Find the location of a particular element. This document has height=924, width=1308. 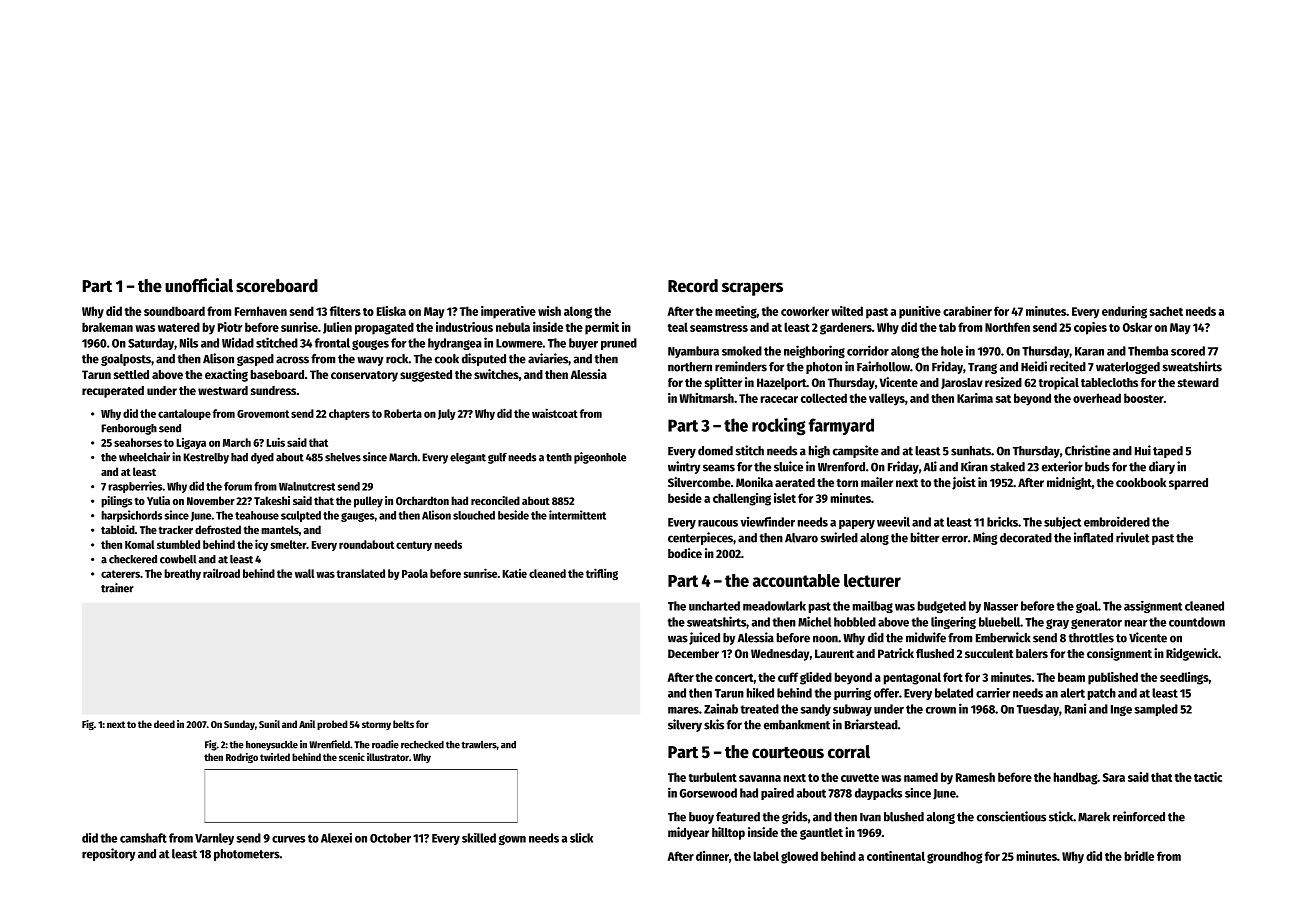

scoreboard is located at coordinates (277, 286).
